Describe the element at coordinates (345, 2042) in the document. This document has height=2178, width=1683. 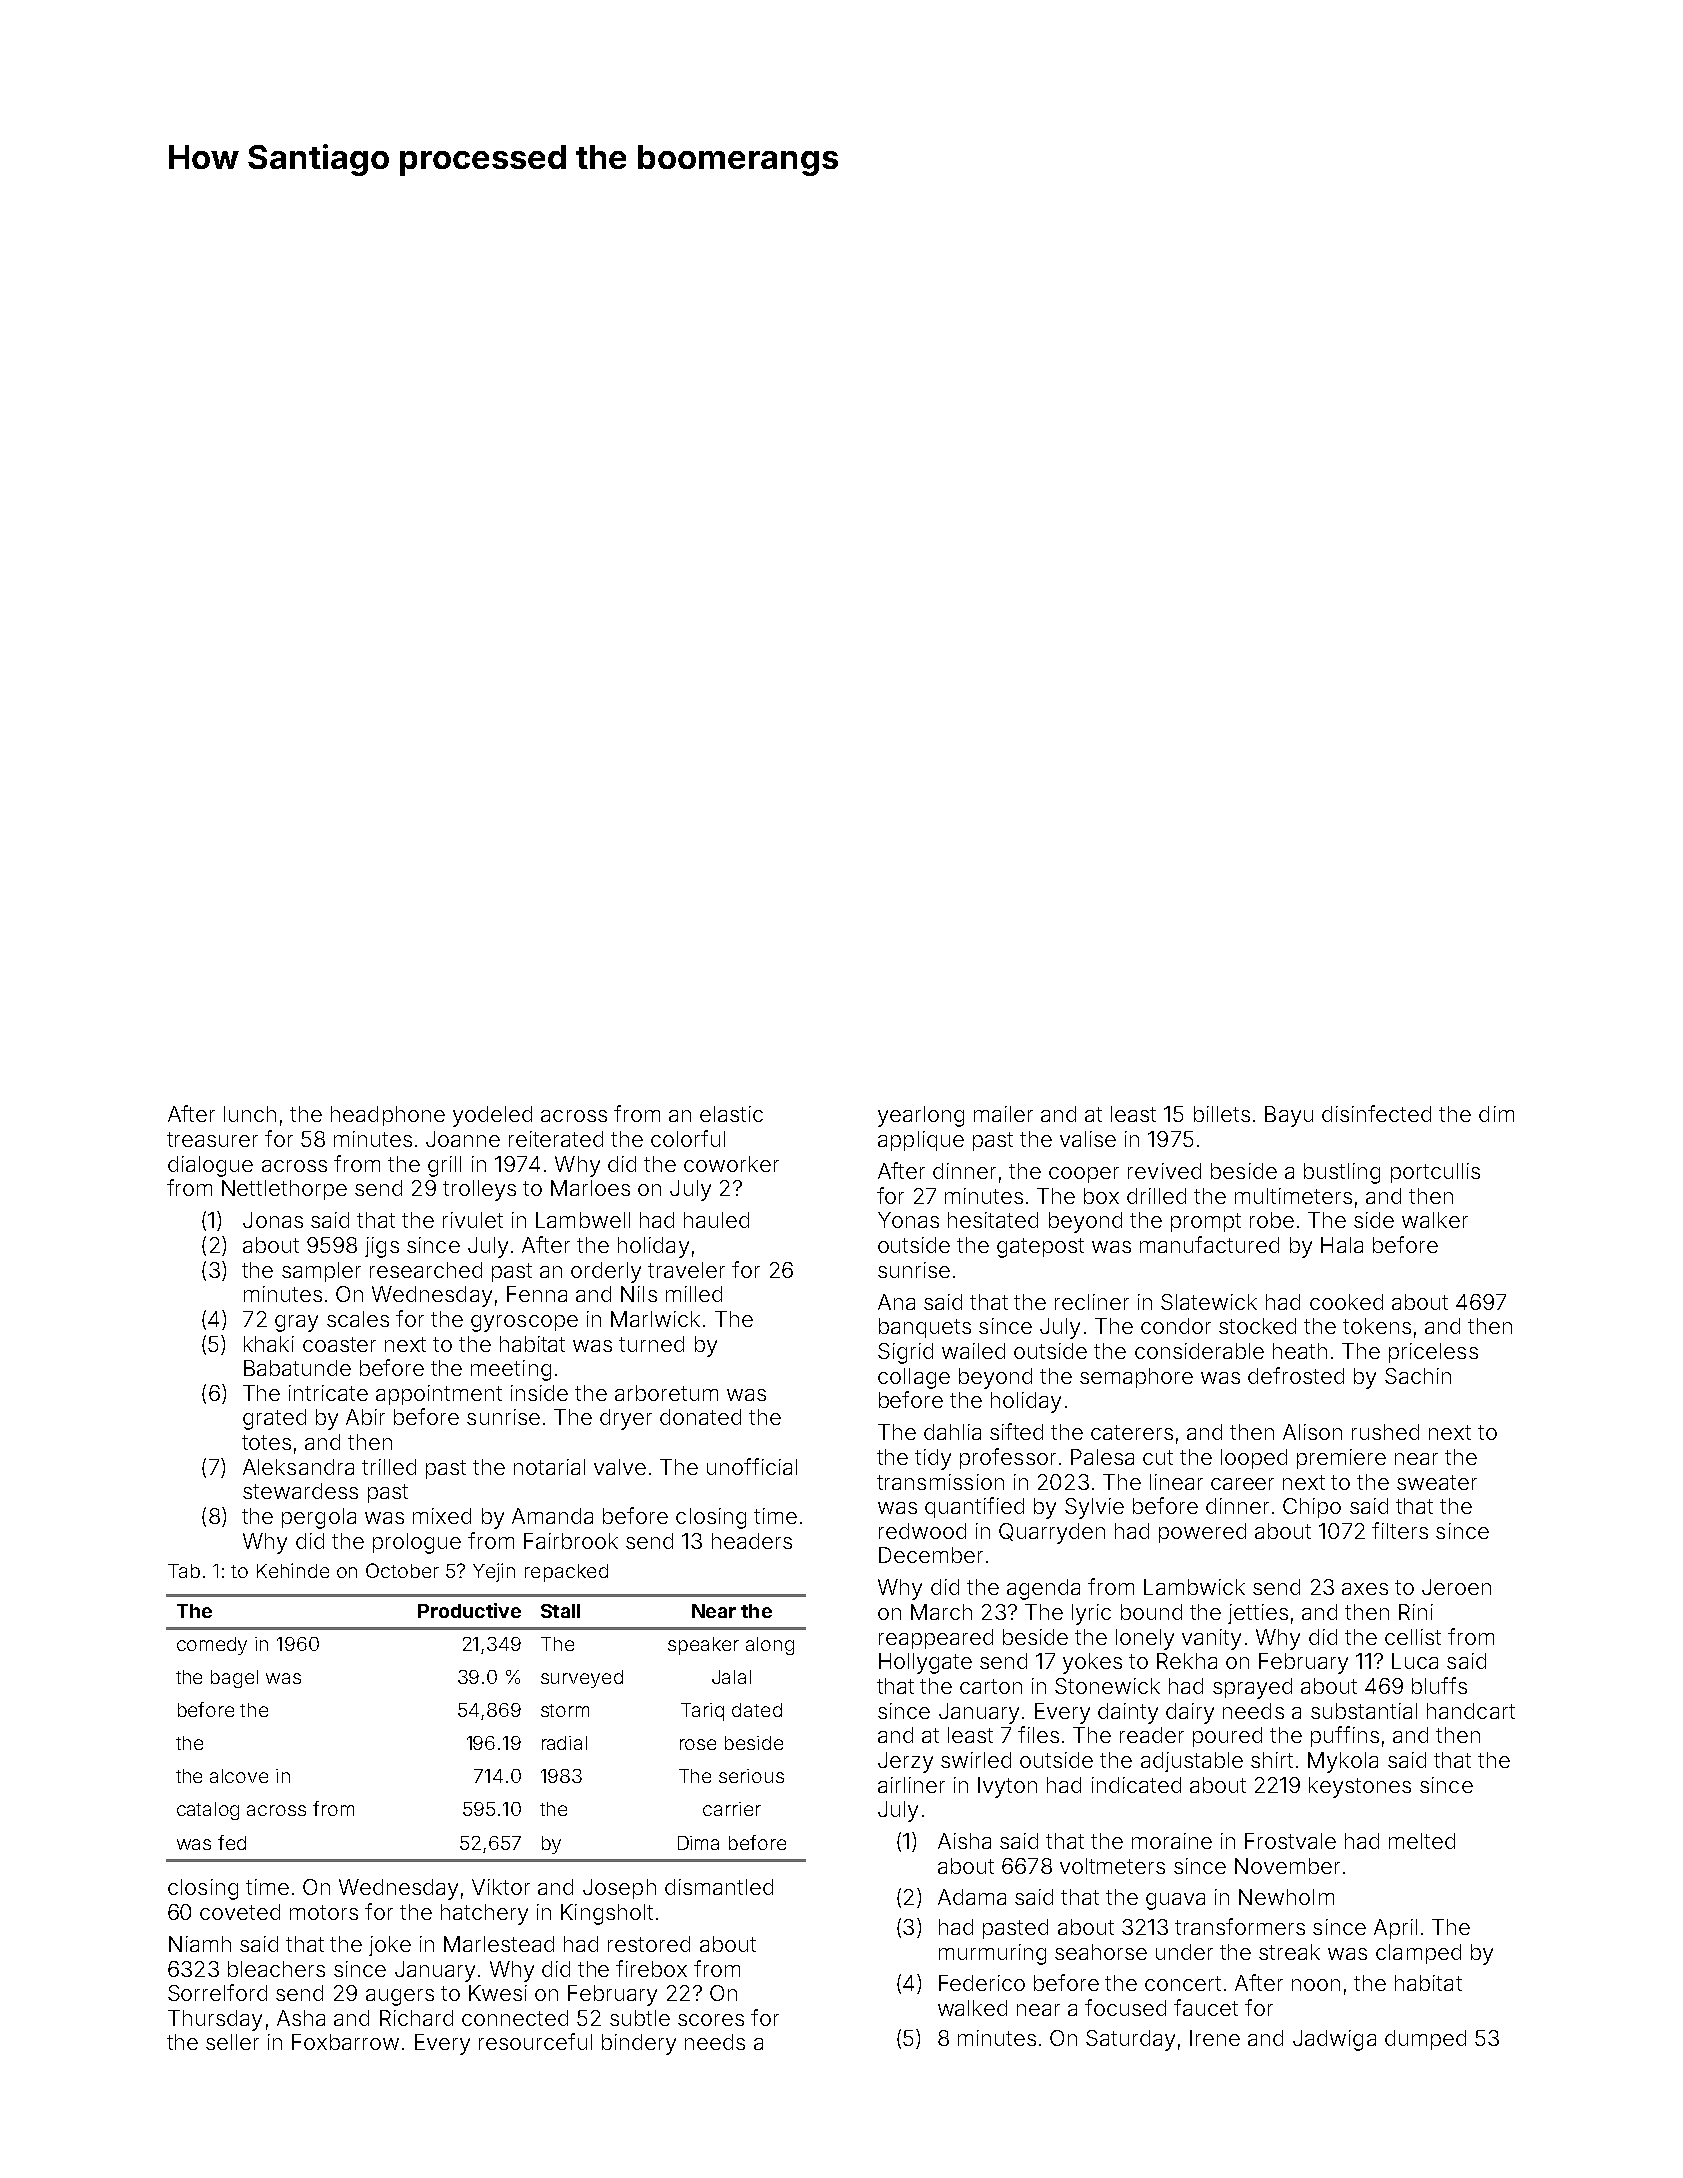
I see `Foxbarrow` at that location.
